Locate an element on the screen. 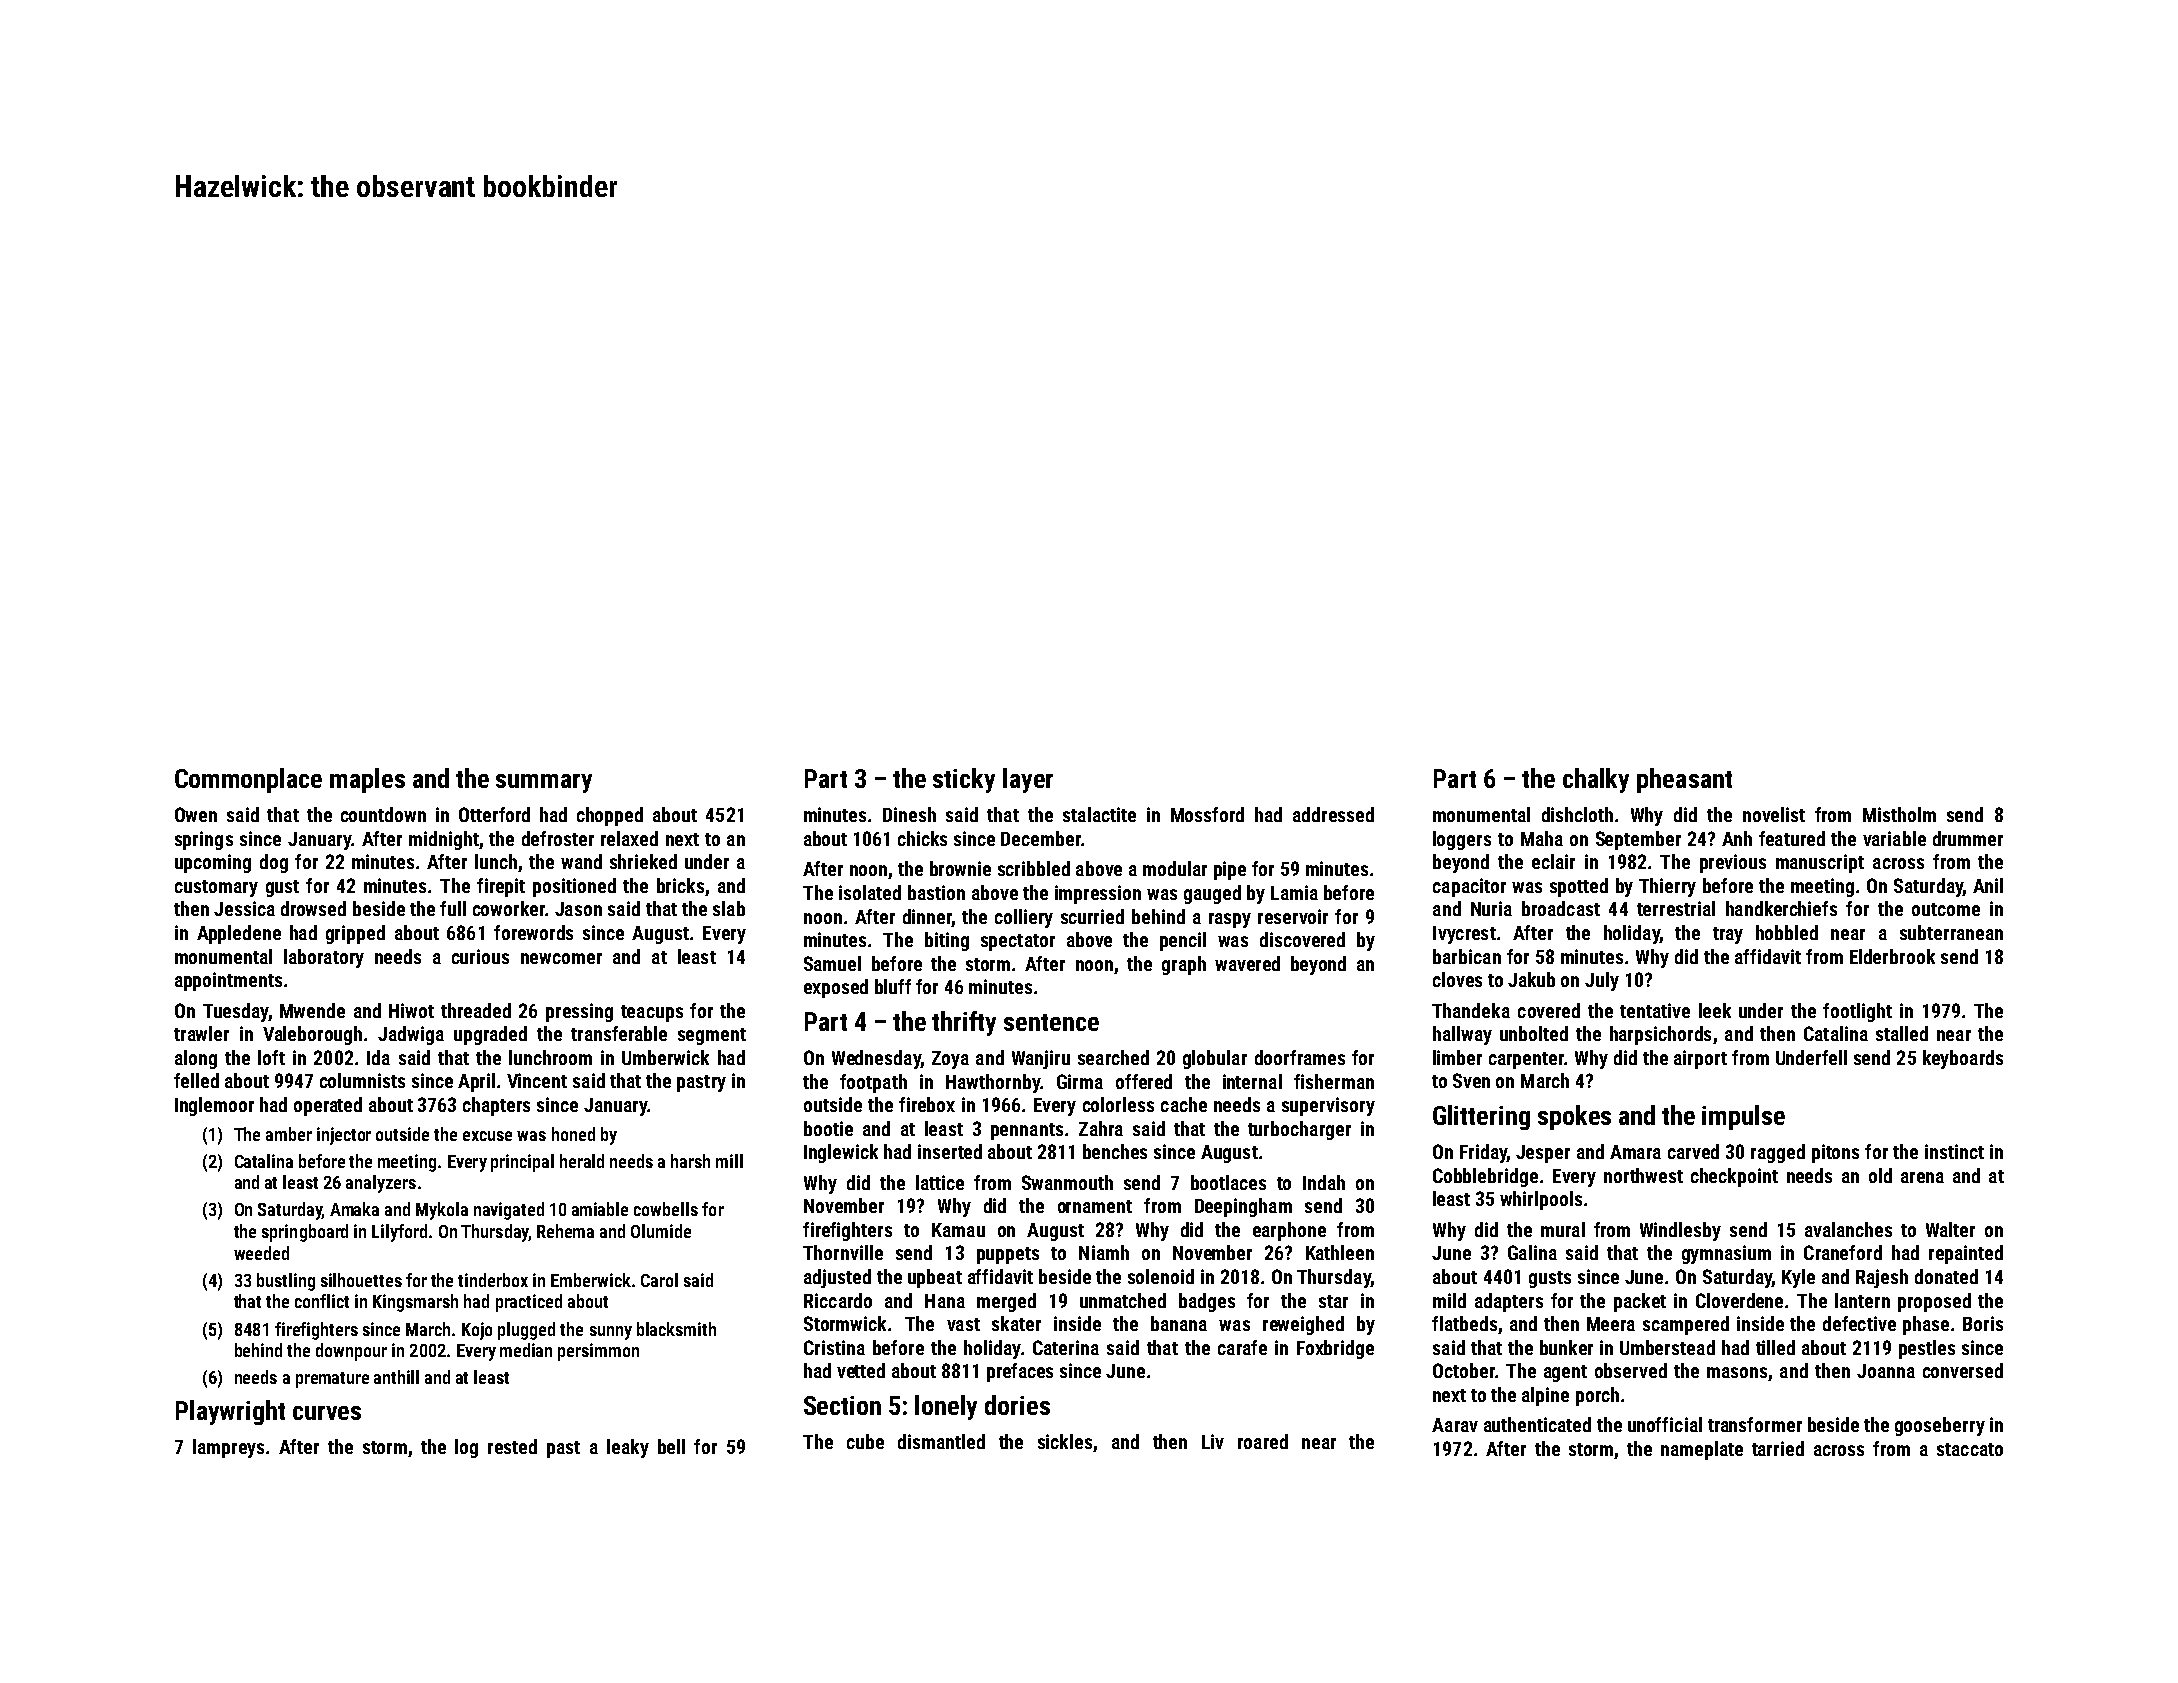 Image resolution: width=2178 pixels, height=1683 pixels. Carol is located at coordinates (659, 1280).
